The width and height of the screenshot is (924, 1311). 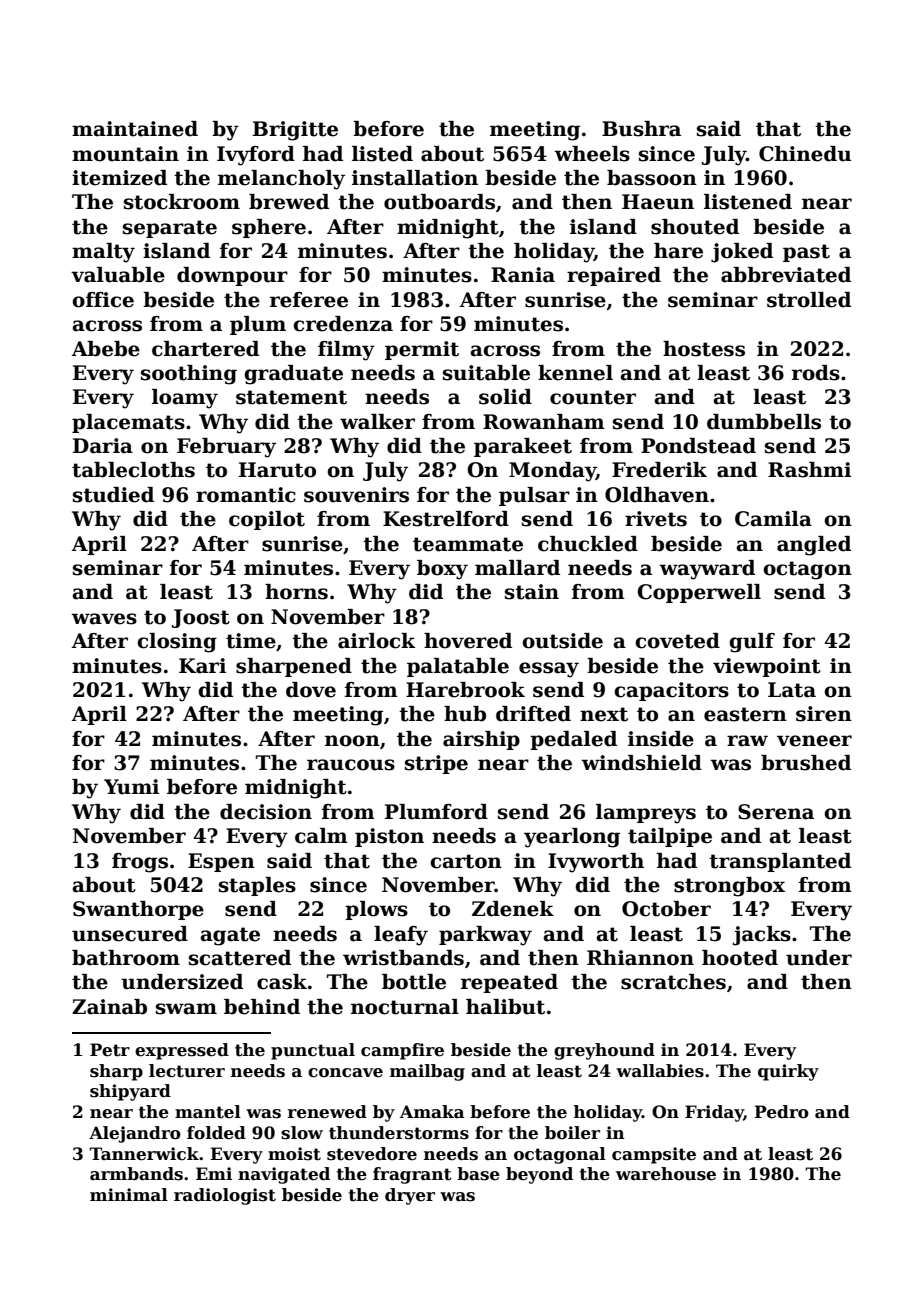 I want to click on campfire, so click(x=402, y=1051).
